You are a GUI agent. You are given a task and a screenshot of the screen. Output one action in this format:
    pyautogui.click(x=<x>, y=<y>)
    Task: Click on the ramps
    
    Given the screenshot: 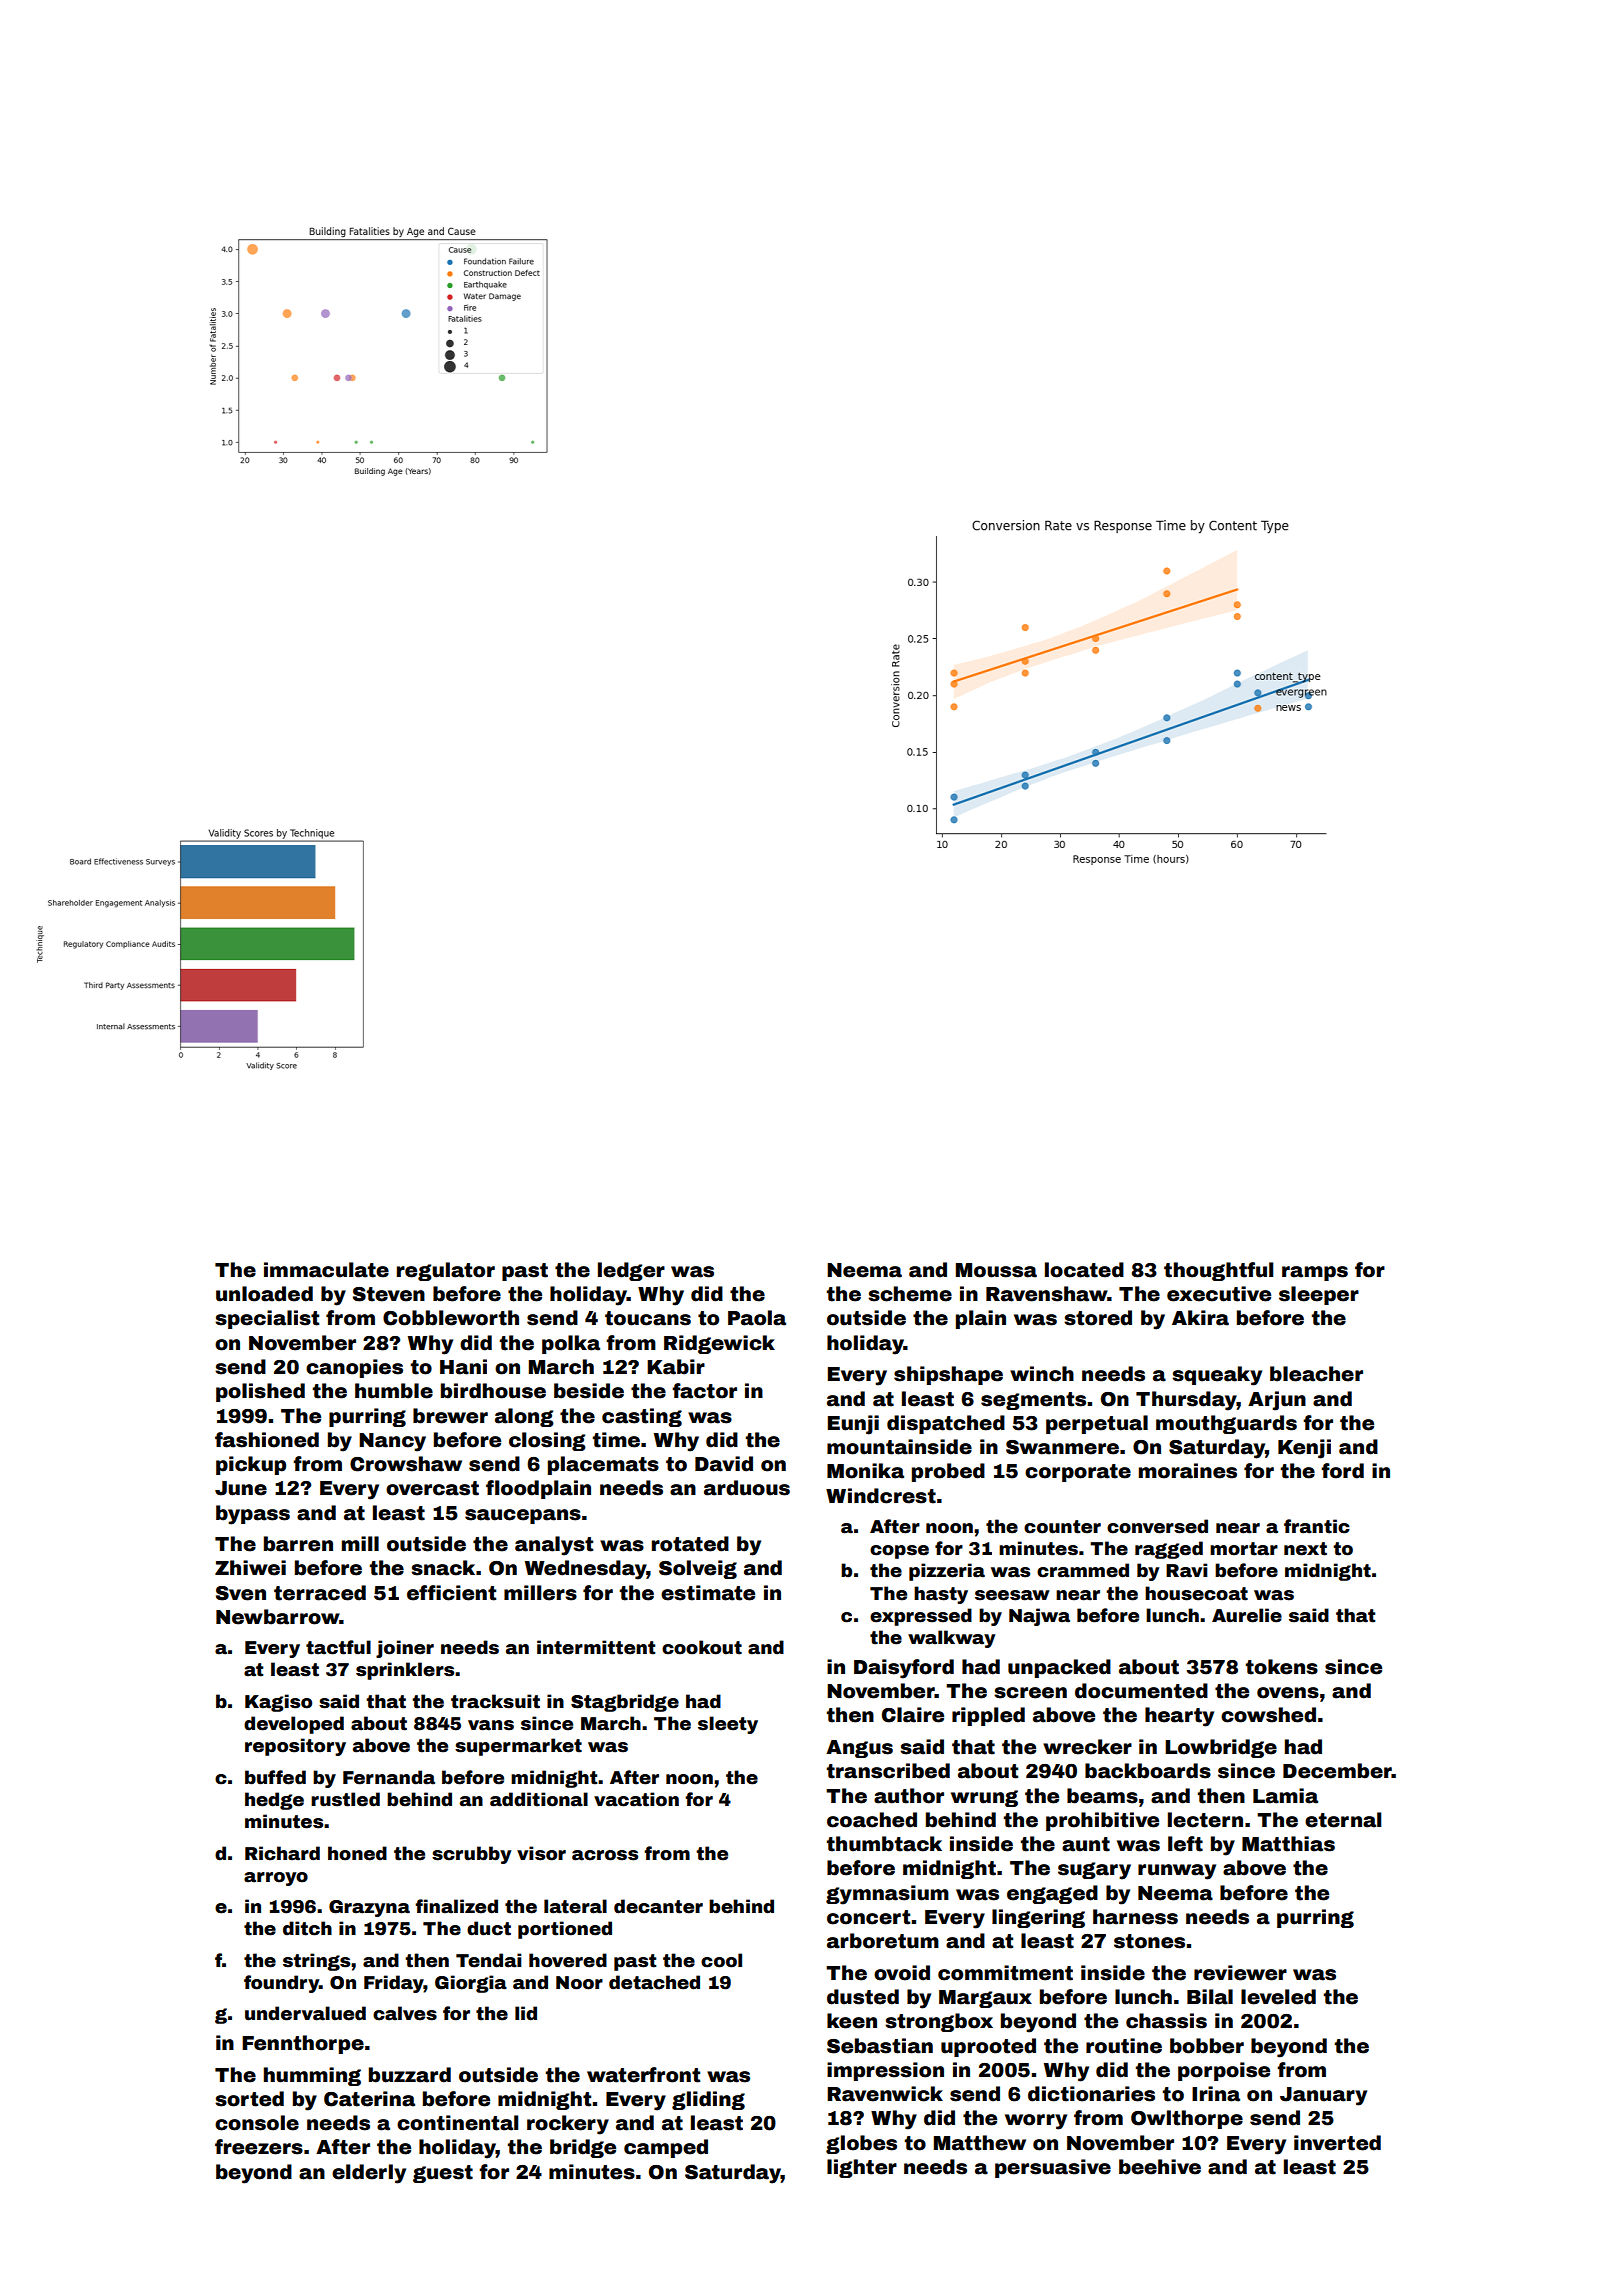 What is the action you would take?
    pyautogui.click(x=1315, y=1273)
